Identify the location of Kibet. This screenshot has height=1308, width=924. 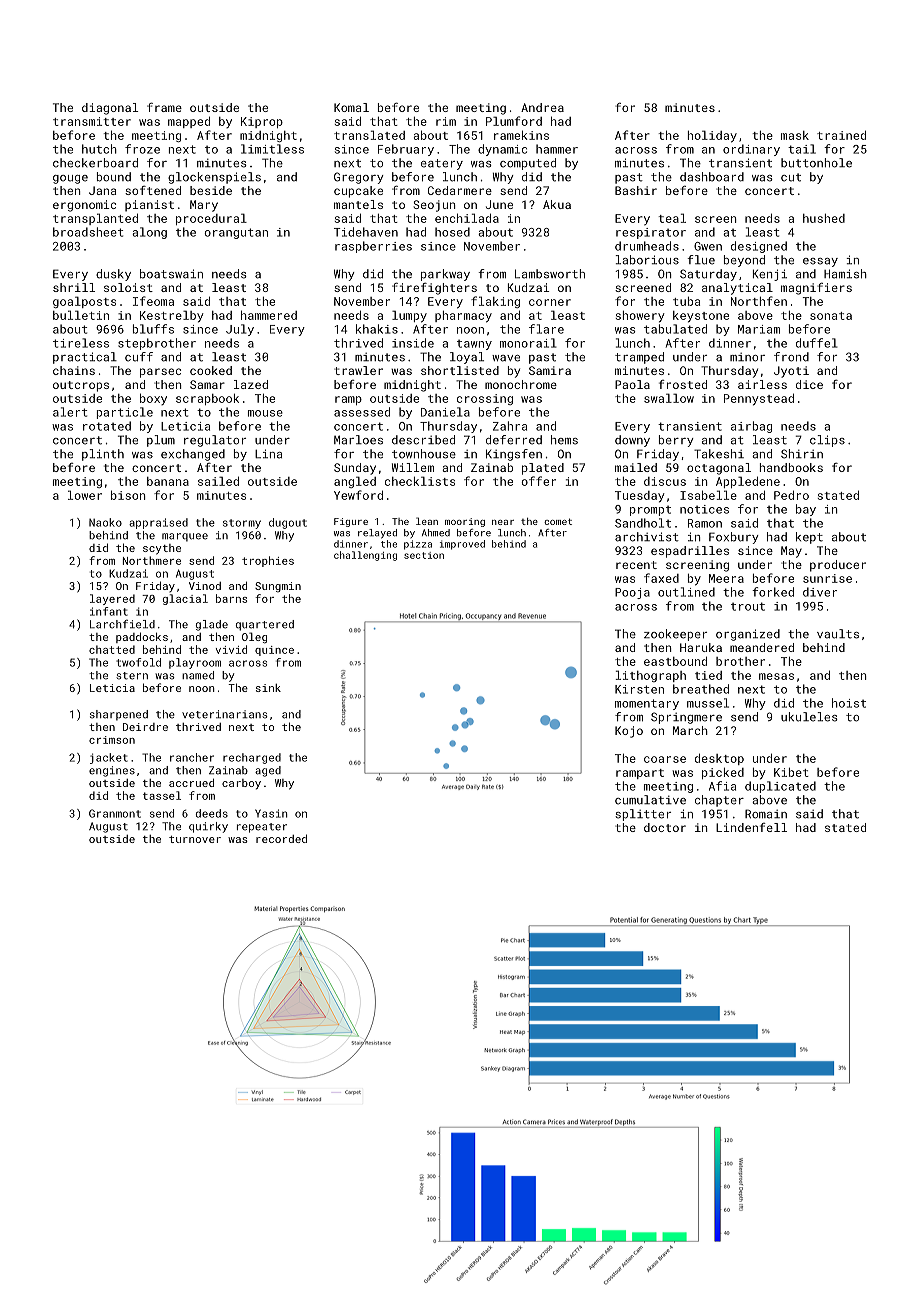
(791, 772).
